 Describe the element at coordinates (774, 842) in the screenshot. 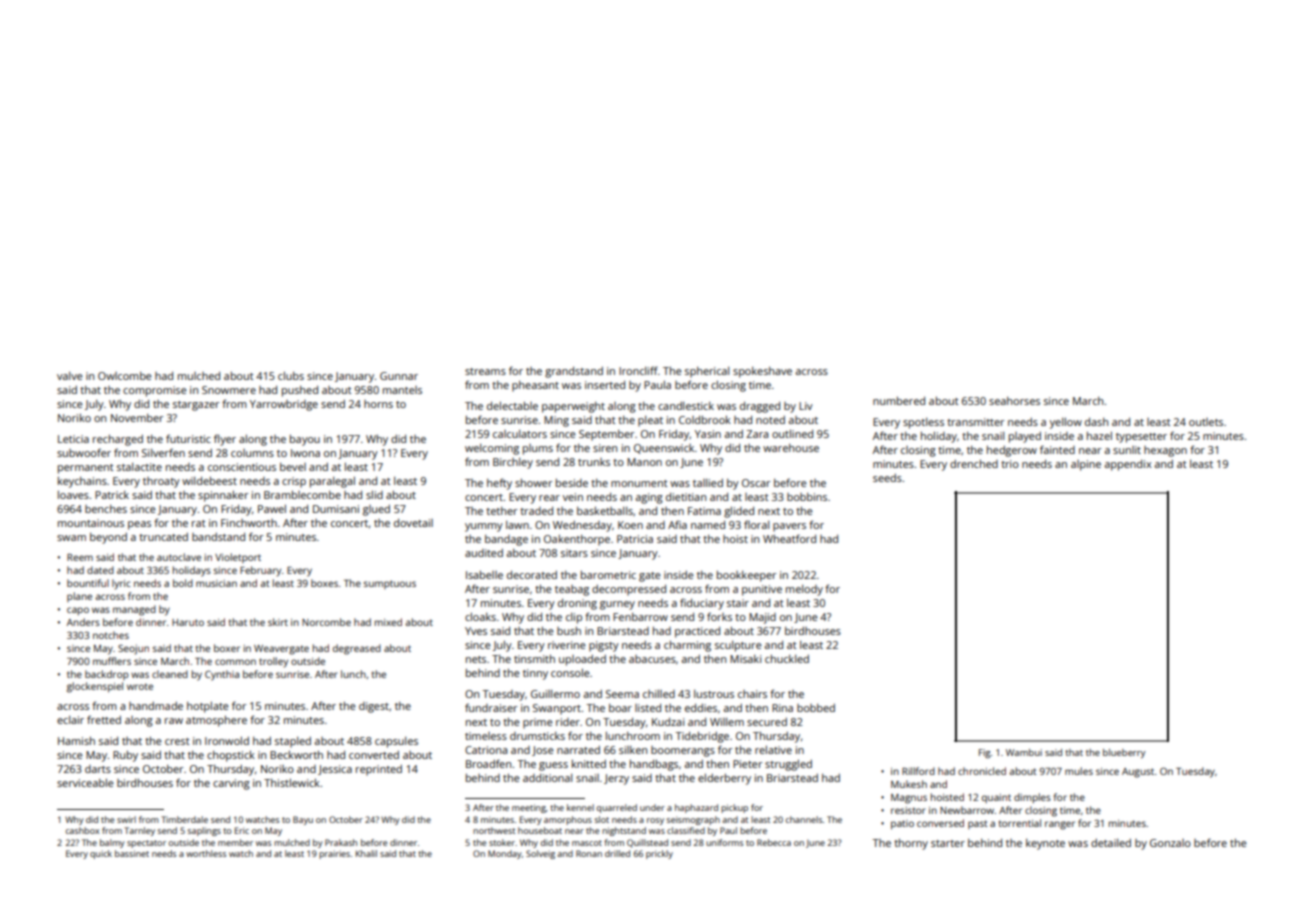

I see `Rebecca` at that location.
